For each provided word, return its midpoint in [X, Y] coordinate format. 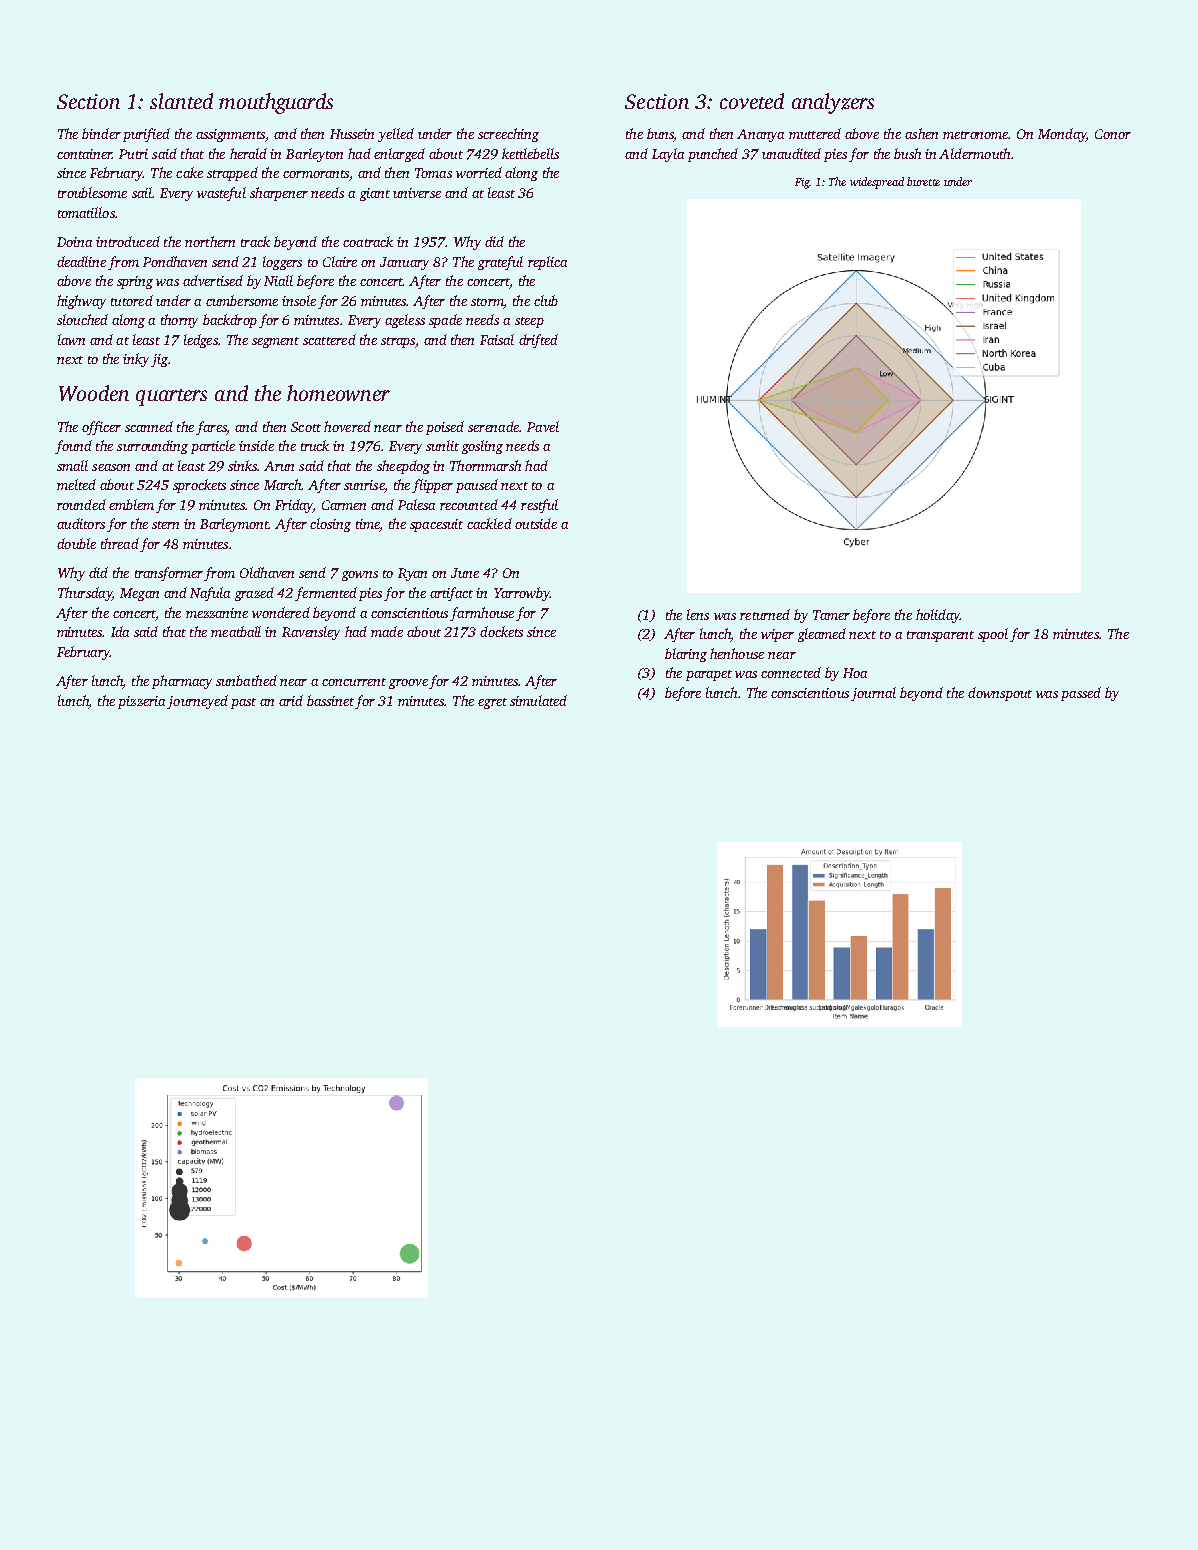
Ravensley [311, 633]
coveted [752, 101]
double [76, 543]
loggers [282, 263]
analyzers [833, 103]
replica [547, 263]
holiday [938, 616]
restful [539, 506]
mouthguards [276, 103]
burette [923, 181]
